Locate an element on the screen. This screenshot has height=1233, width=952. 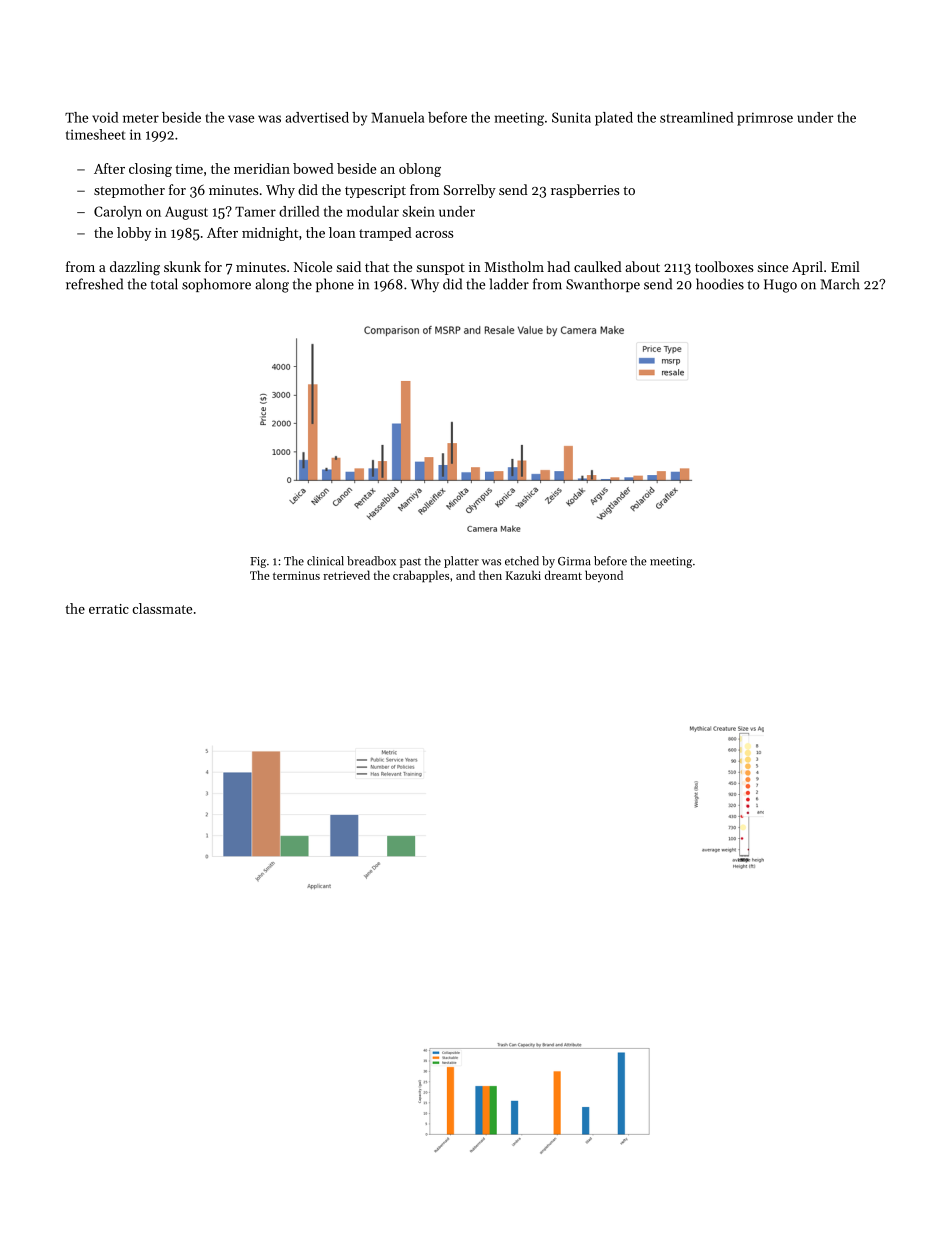
total is located at coordinates (164, 284).
